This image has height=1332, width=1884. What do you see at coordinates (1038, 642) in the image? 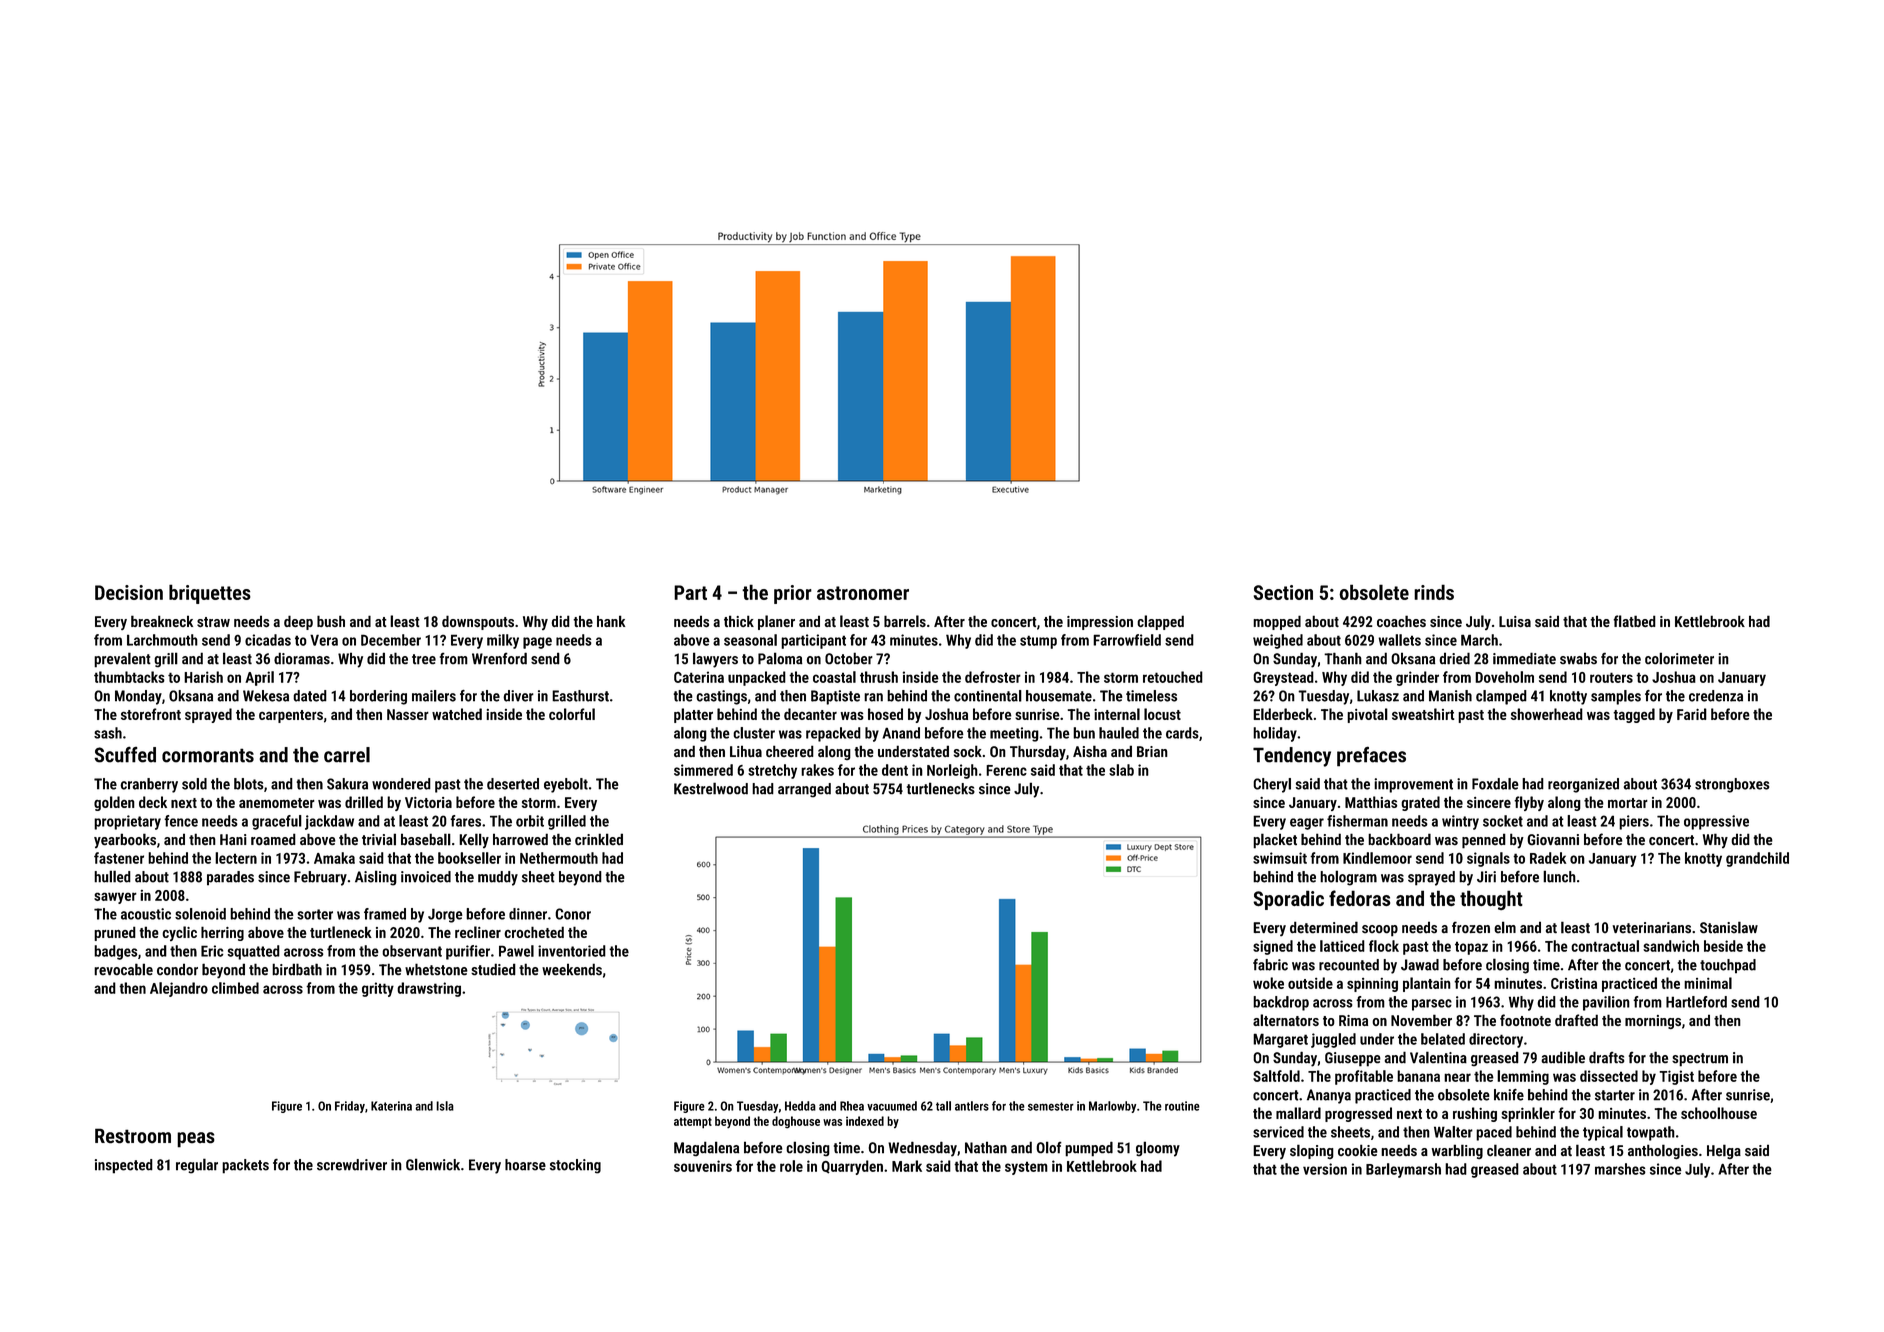
I see `stump` at bounding box center [1038, 642].
